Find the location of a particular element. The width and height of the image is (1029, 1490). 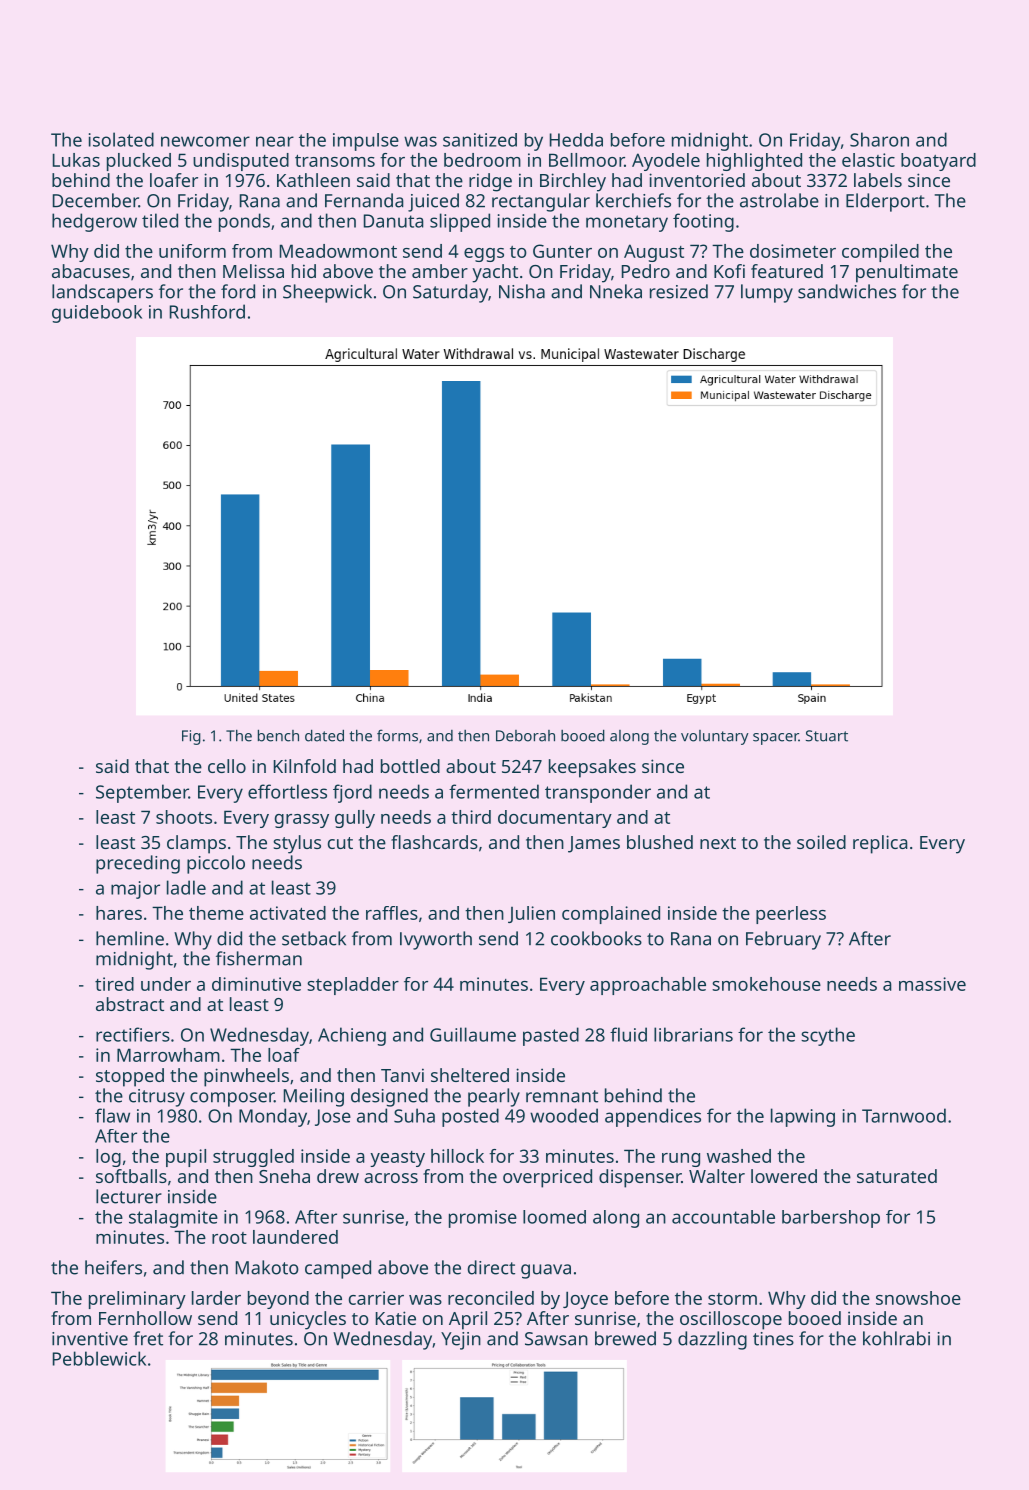

fret is located at coordinates (148, 1338).
